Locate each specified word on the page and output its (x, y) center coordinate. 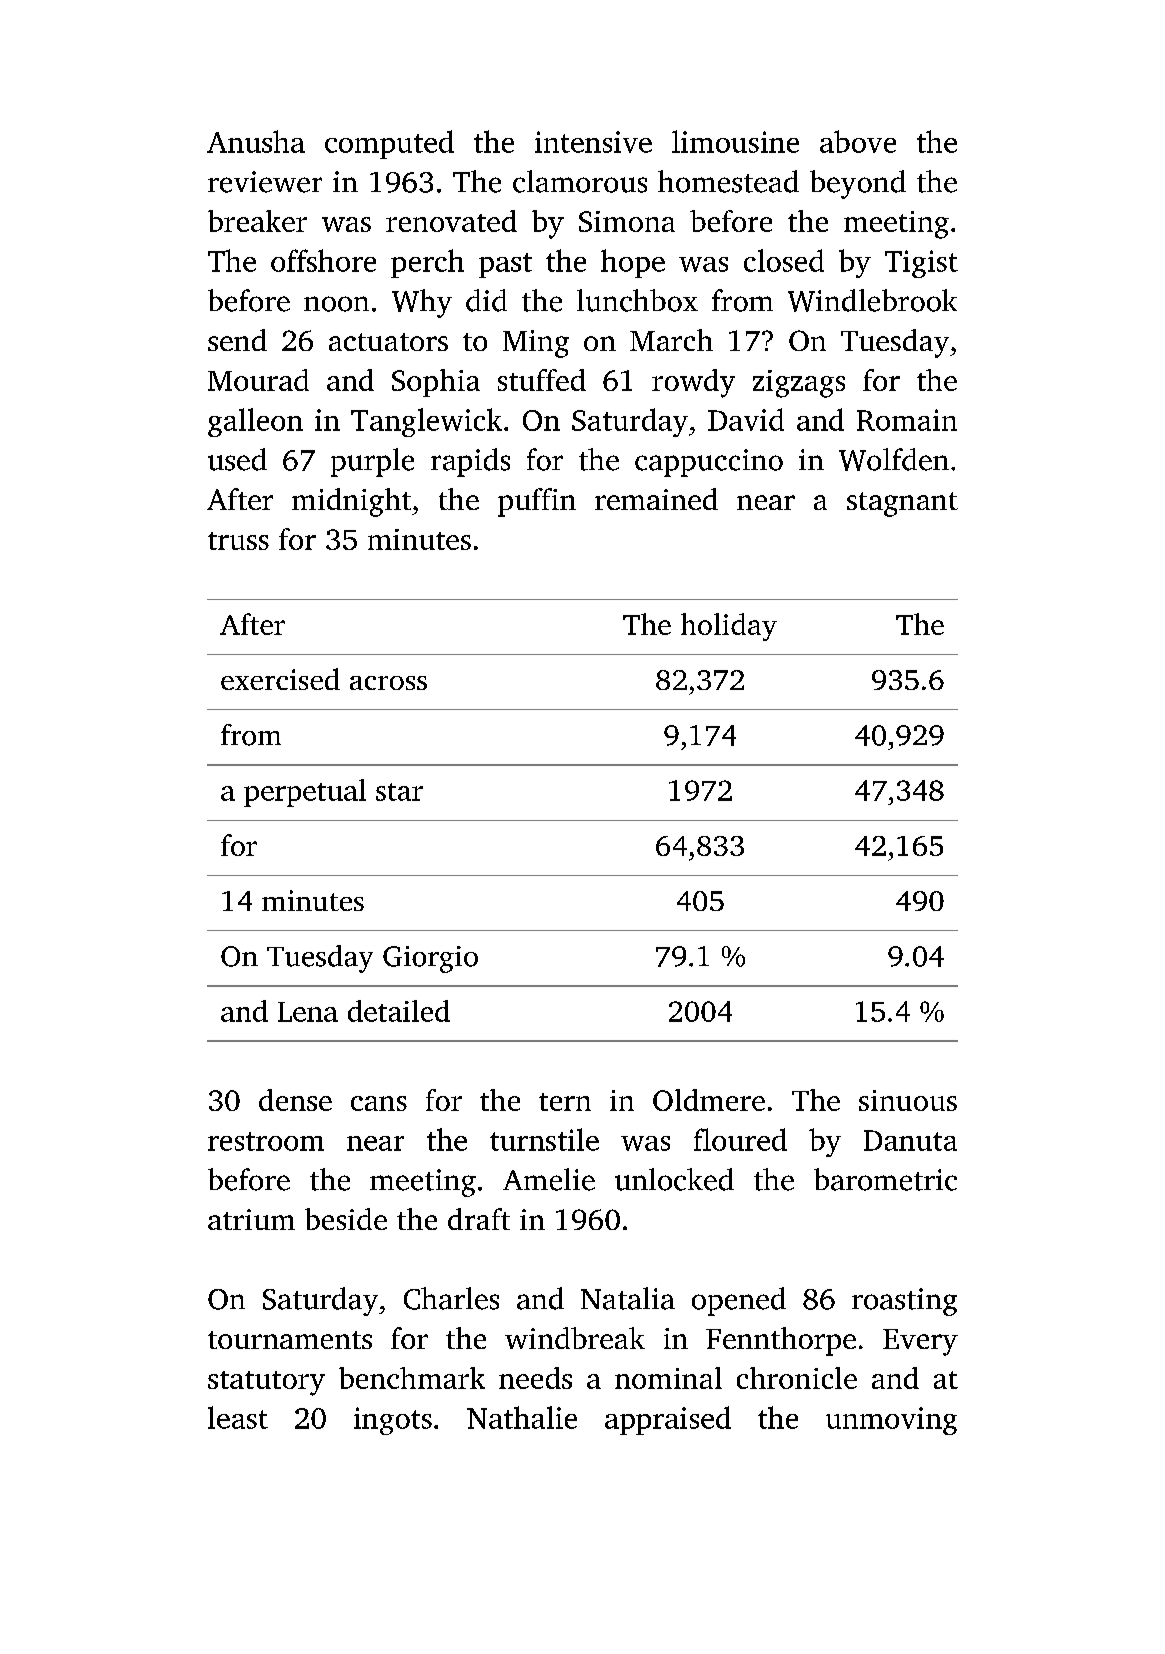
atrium (251, 1219)
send (237, 340)
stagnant (902, 504)
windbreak (575, 1338)
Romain (907, 420)
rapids (470, 462)
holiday (729, 627)
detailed (399, 1011)
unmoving (891, 1421)
